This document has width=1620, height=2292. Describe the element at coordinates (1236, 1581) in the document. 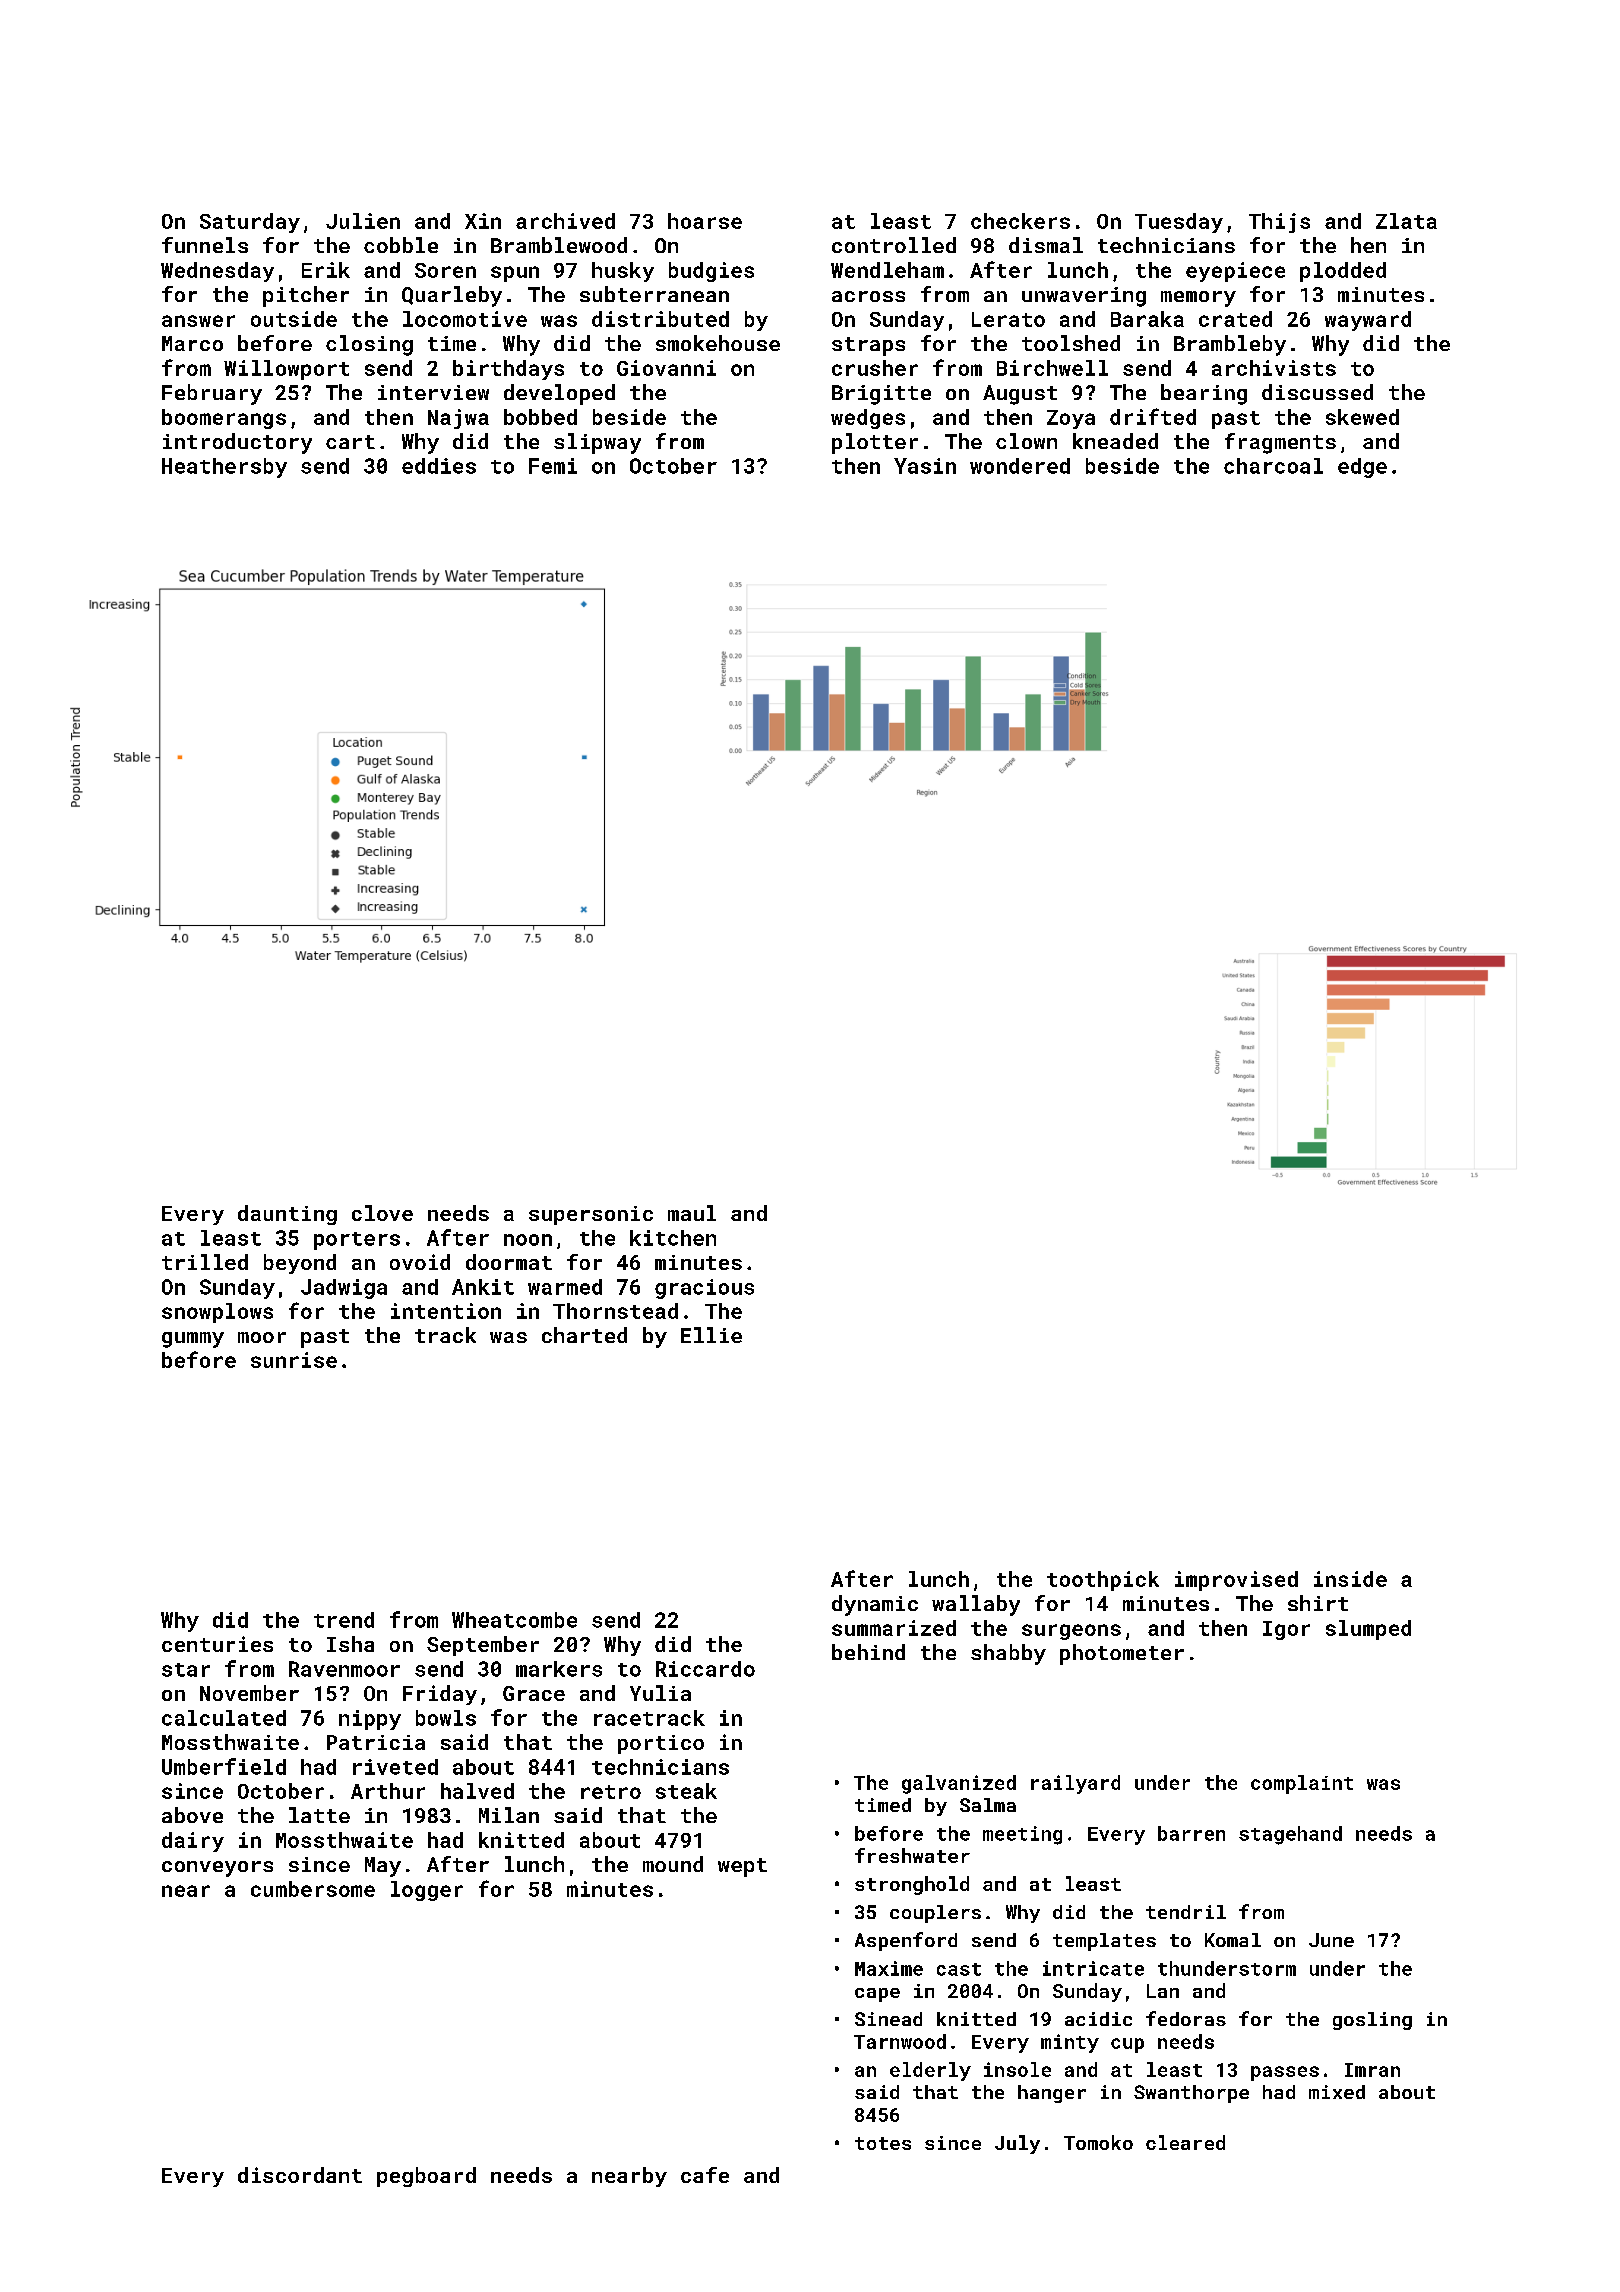

I see `improvised` at that location.
